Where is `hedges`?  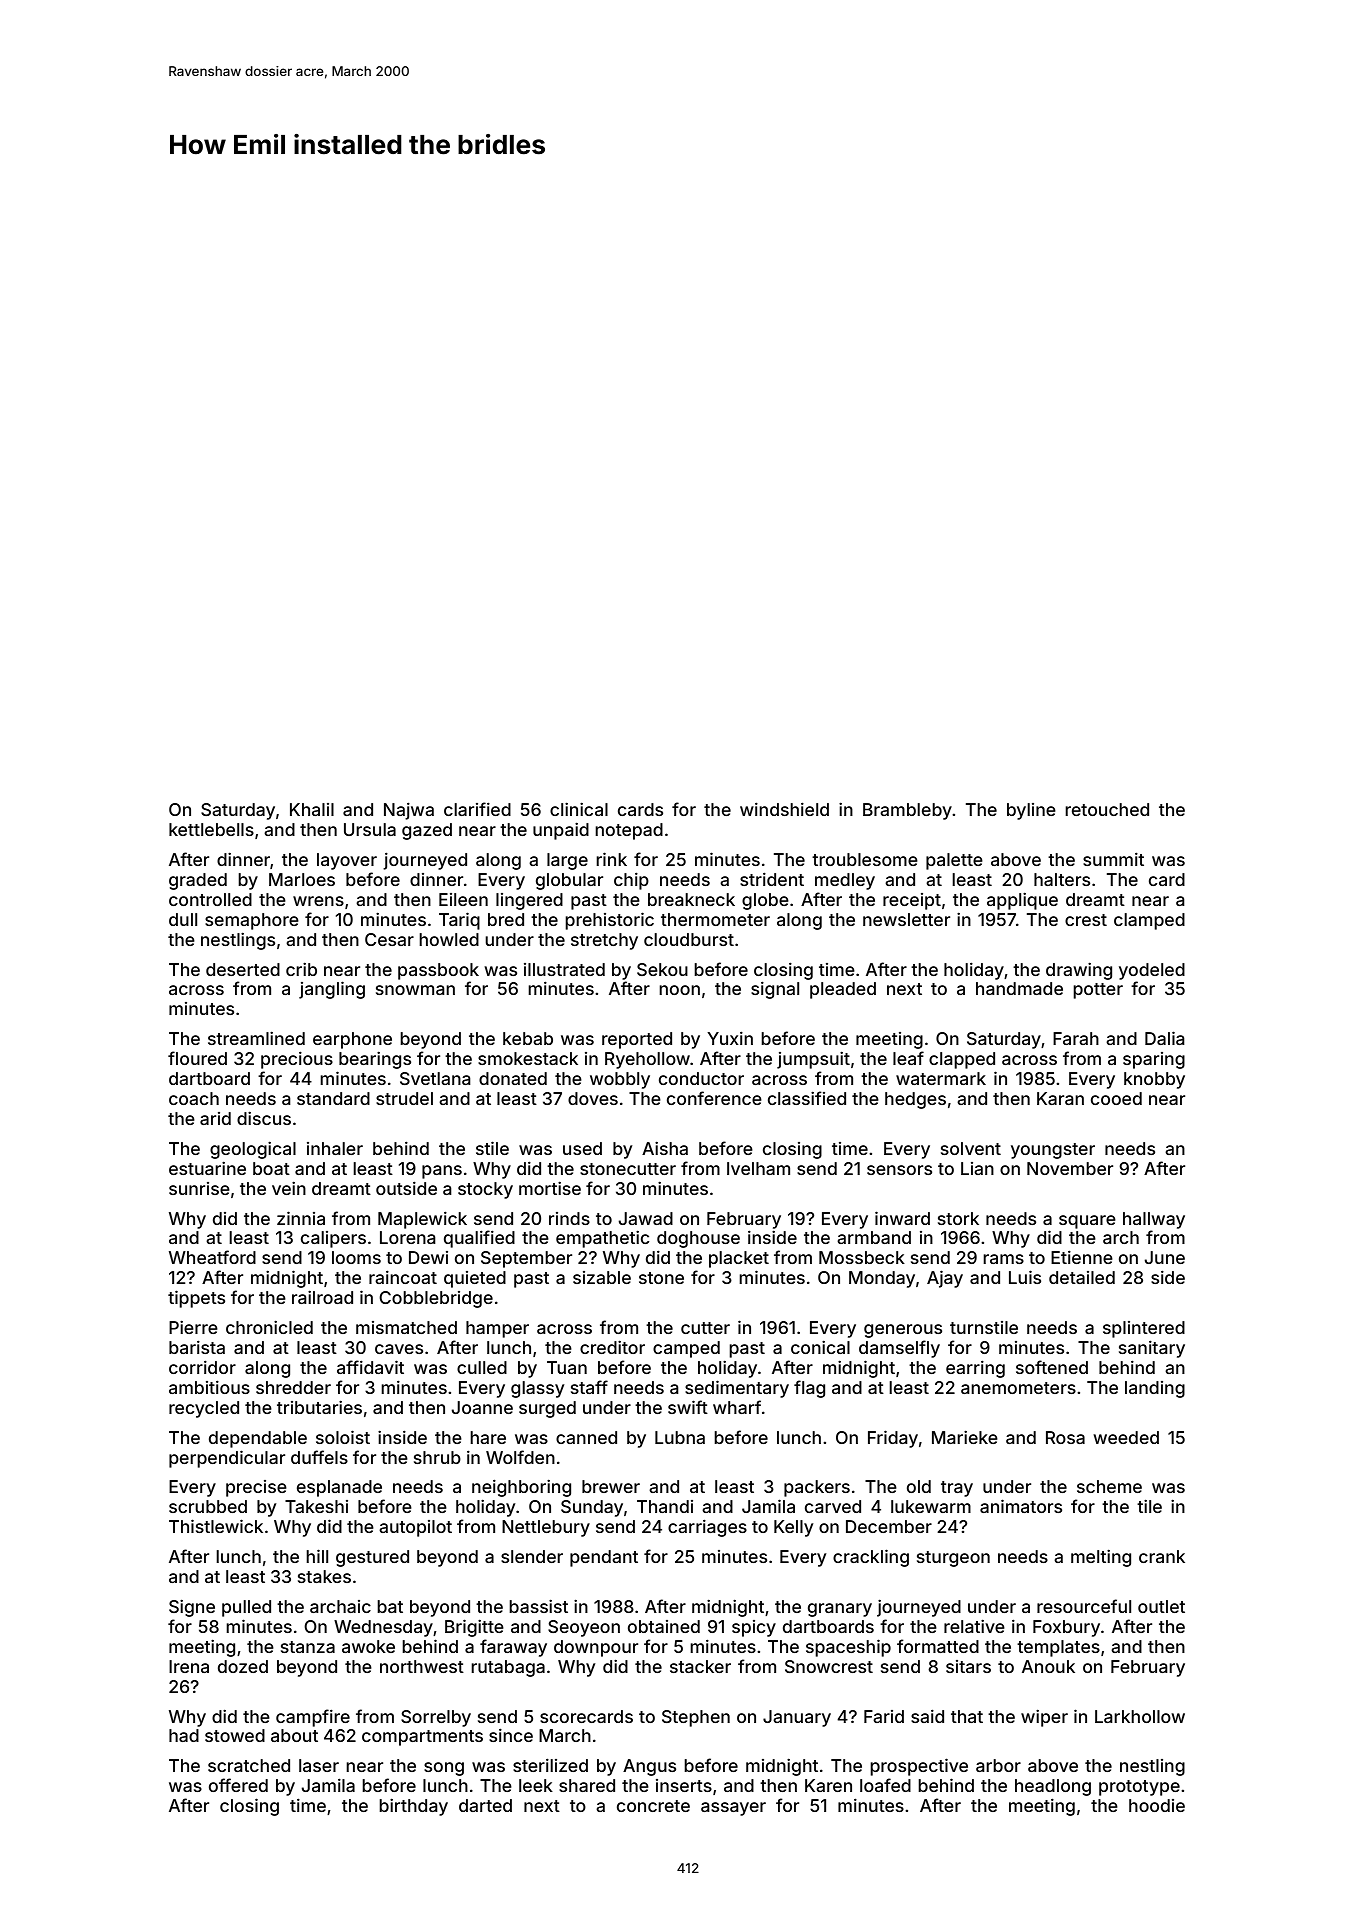
hedges is located at coordinates (915, 1100).
